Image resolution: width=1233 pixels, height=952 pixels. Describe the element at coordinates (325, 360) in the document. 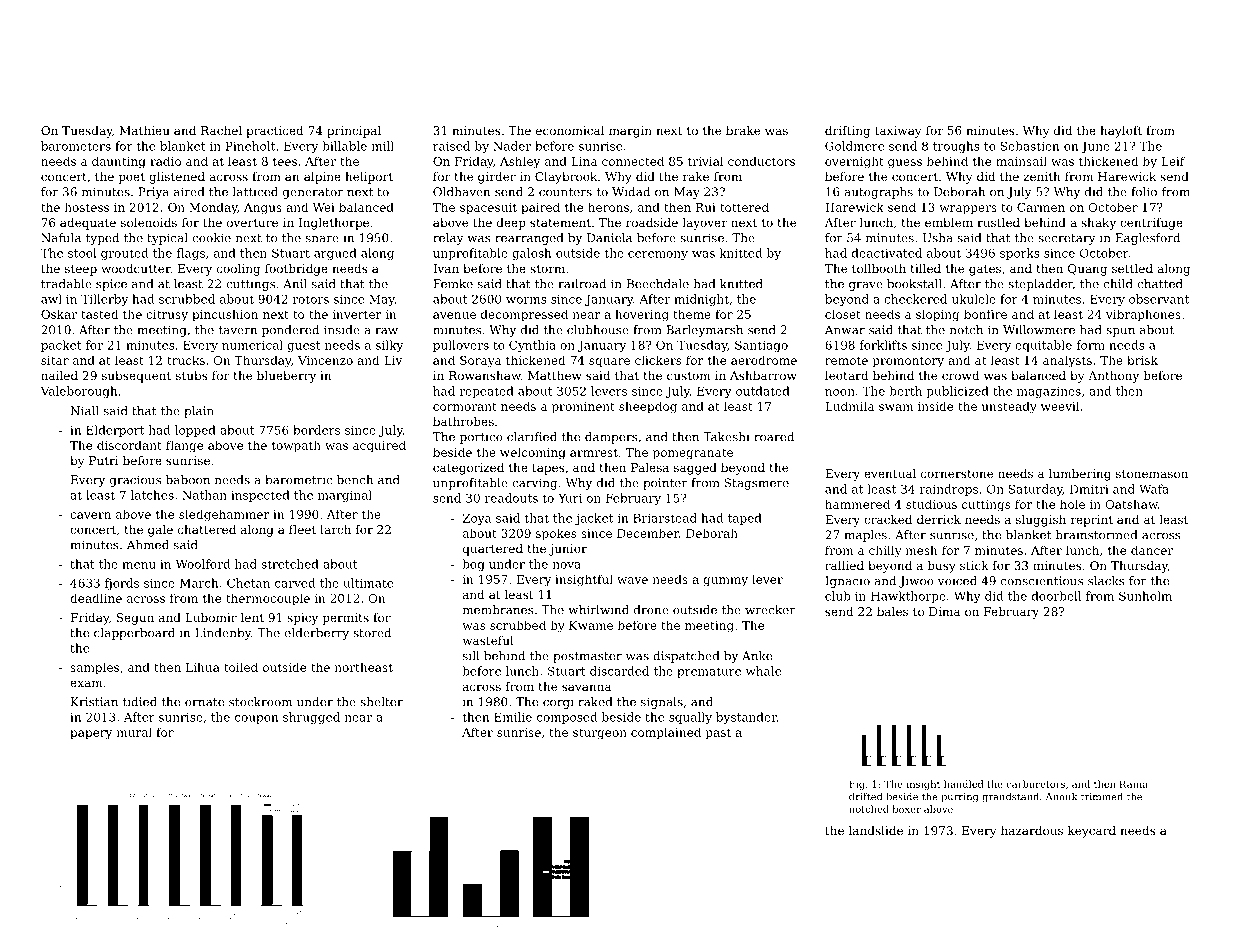

I see `Vincenzo` at that location.
